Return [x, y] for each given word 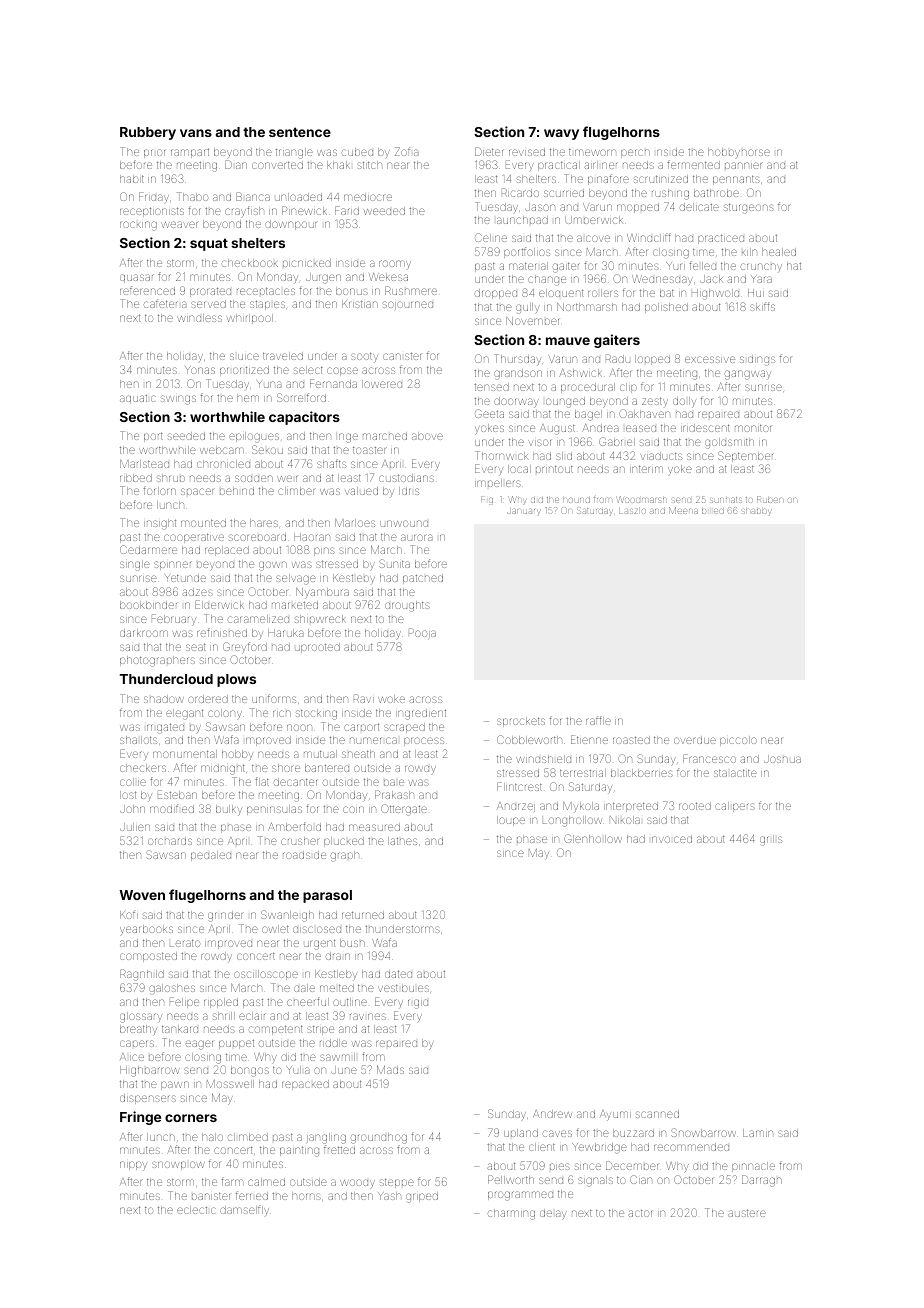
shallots [138, 740]
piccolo [738, 741]
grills [771, 840]
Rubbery [148, 133]
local [519, 469]
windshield [543, 759]
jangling [326, 1138]
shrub [171, 478]
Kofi [129, 914]
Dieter [489, 151]
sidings [757, 360]
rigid [418, 1004]
